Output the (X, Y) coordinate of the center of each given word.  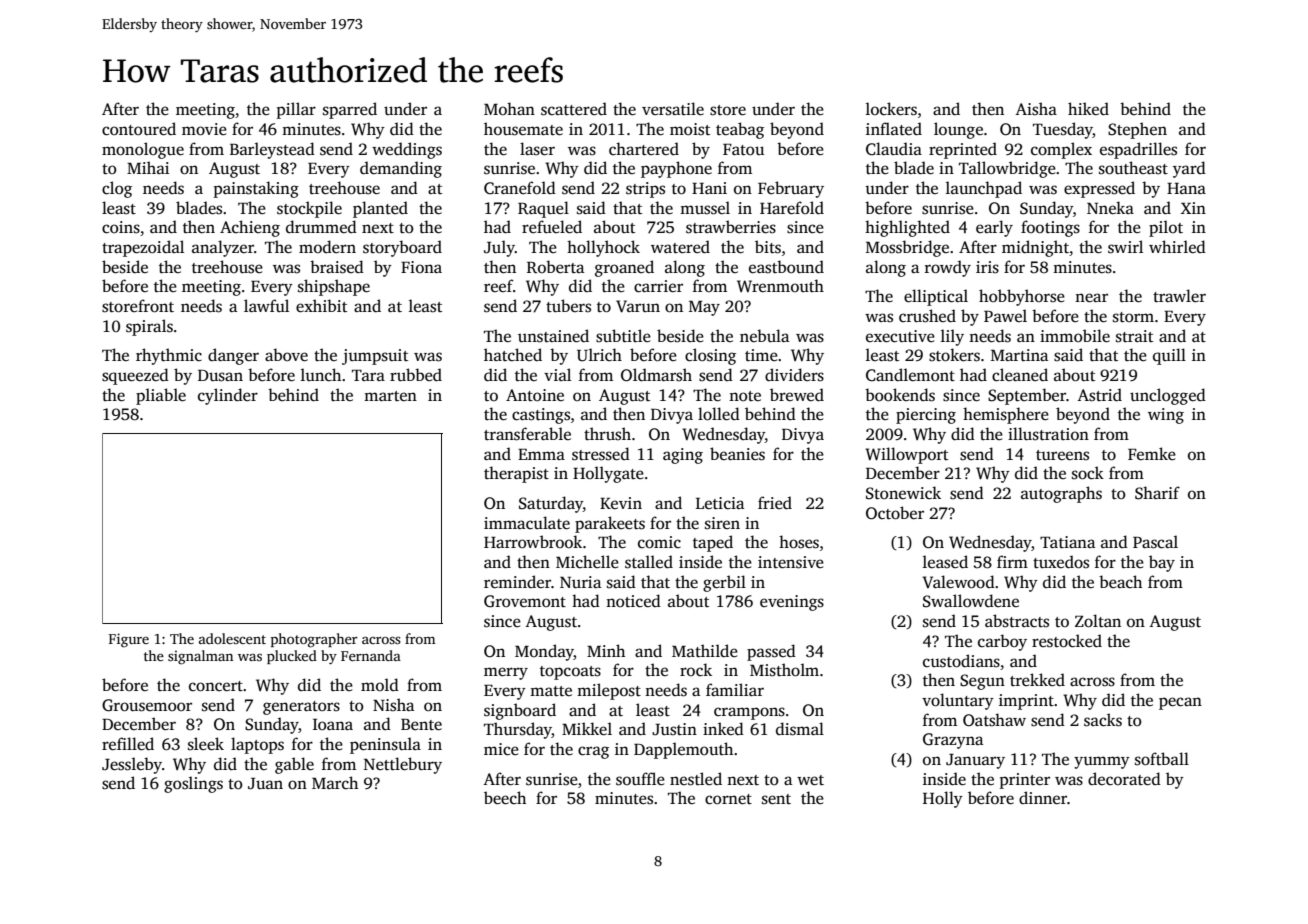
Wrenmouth (780, 285)
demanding (401, 169)
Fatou (743, 149)
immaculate (527, 523)
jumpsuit (375, 357)
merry (506, 673)
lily (952, 337)
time (761, 355)
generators (301, 708)
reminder (517, 581)
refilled (128, 744)
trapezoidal (143, 248)
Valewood (958, 582)
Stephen (1137, 130)
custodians (961, 661)
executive (900, 336)
